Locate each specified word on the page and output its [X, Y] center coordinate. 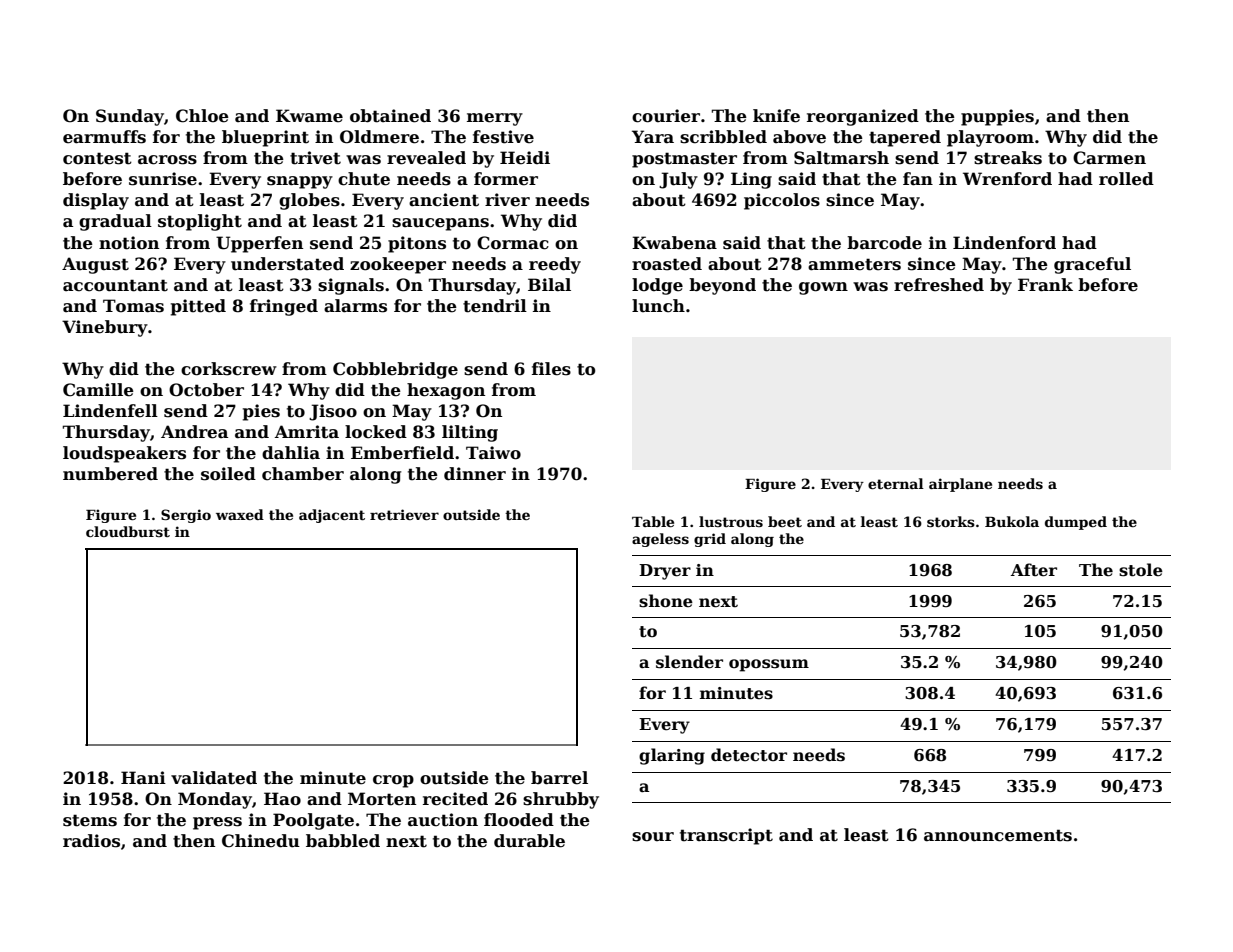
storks [951, 521]
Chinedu [261, 841]
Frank [1045, 285]
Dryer [665, 572]
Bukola [1012, 521]
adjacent [332, 516]
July [678, 180]
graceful [1092, 265]
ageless [660, 540]
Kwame [309, 116]
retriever [404, 514]
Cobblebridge [395, 370]
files [551, 369]
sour [653, 837]
